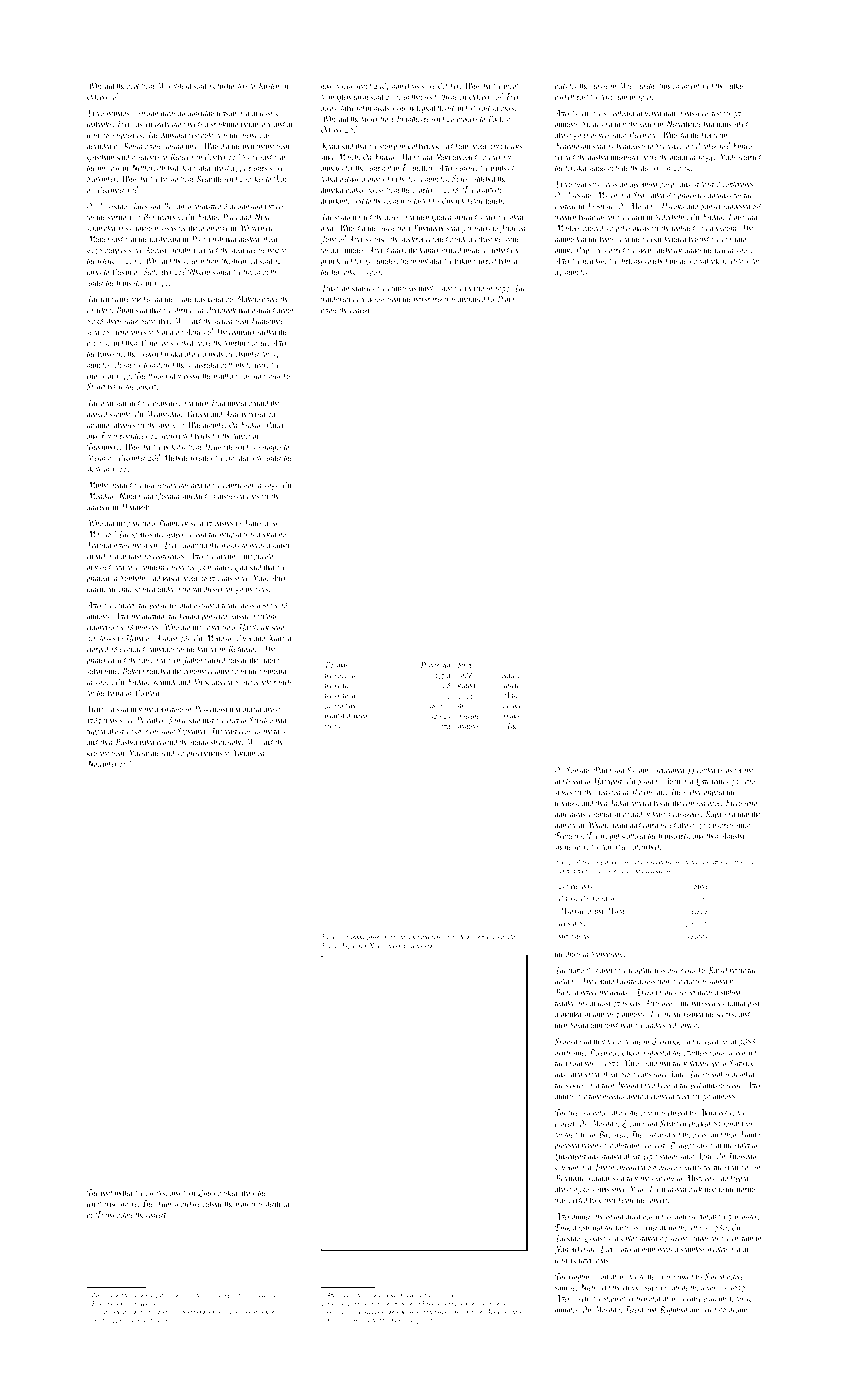 This image has width=849, height=1400. Describe the element at coordinates (590, 124) in the image. I see `Swati` at that location.
